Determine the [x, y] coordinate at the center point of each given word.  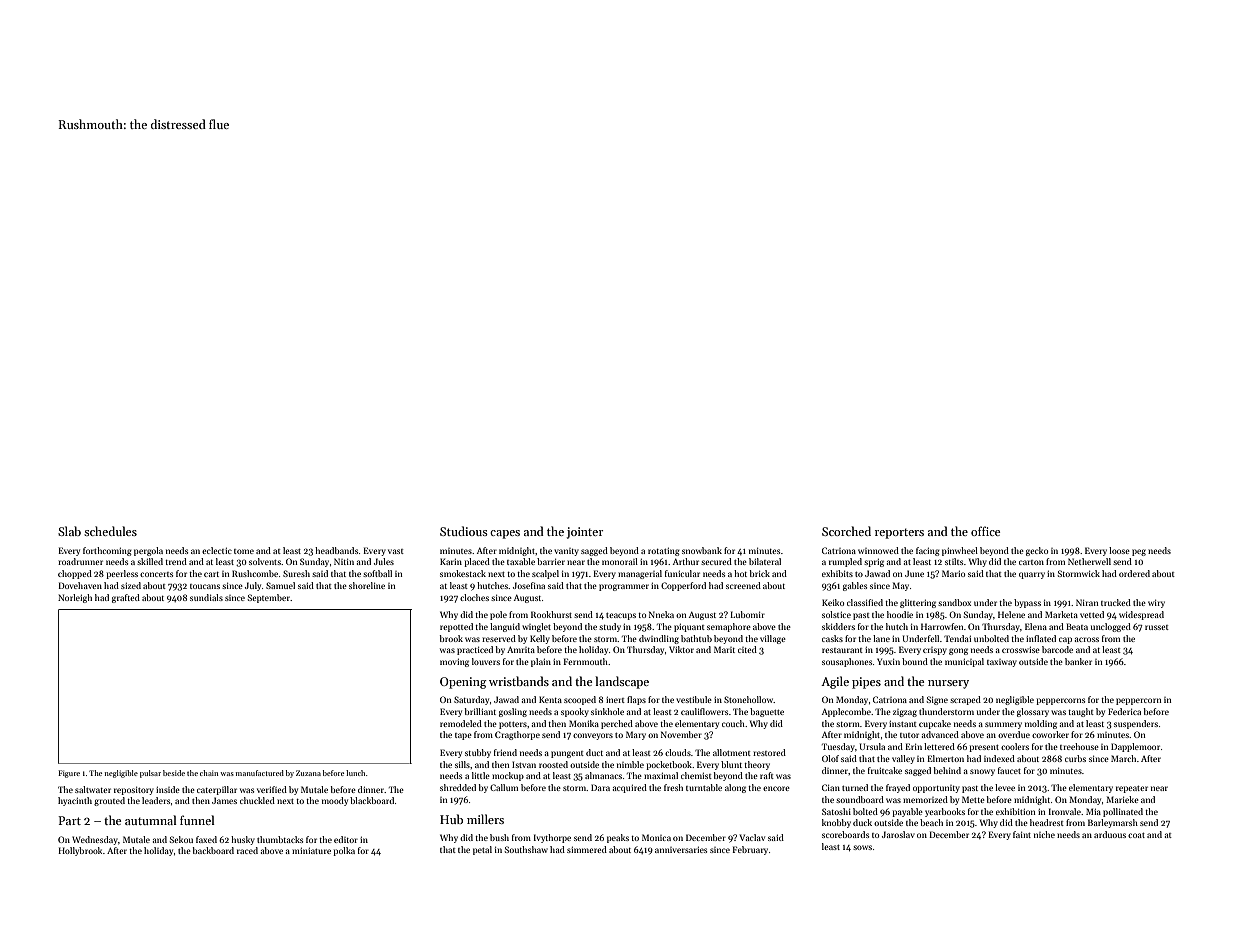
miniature [311, 850]
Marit [724, 649]
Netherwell [1089, 561]
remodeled [461, 723]
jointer [585, 533]
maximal [661, 775]
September [269, 598]
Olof [830, 758]
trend [176, 561]
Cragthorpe [517, 735]
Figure [69, 774]
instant [903, 723]
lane [881, 638]
